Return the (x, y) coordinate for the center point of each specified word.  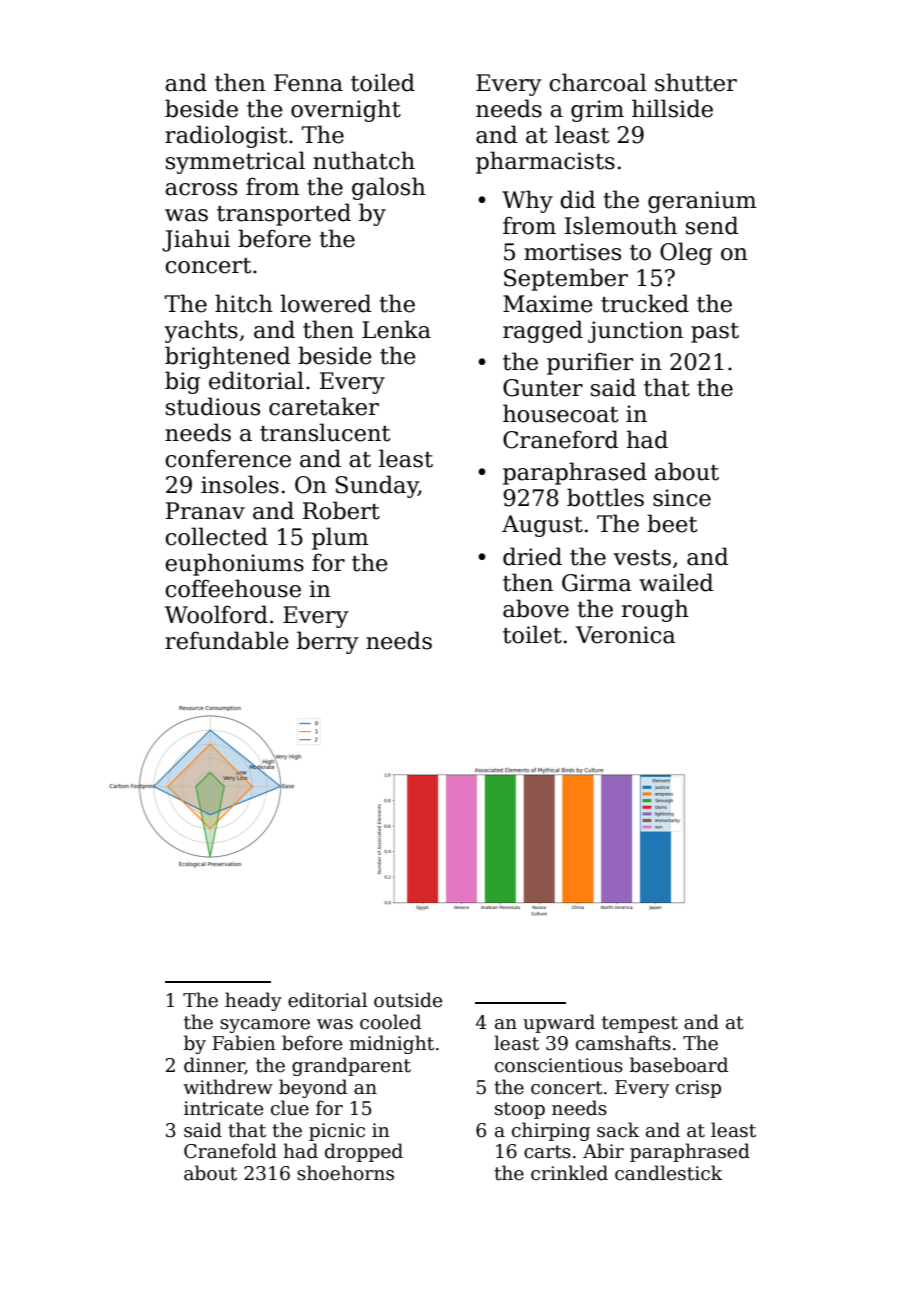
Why (527, 201)
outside (408, 1000)
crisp (698, 1089)
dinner (214, 1066)
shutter (696, 82)
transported (284, 214)
